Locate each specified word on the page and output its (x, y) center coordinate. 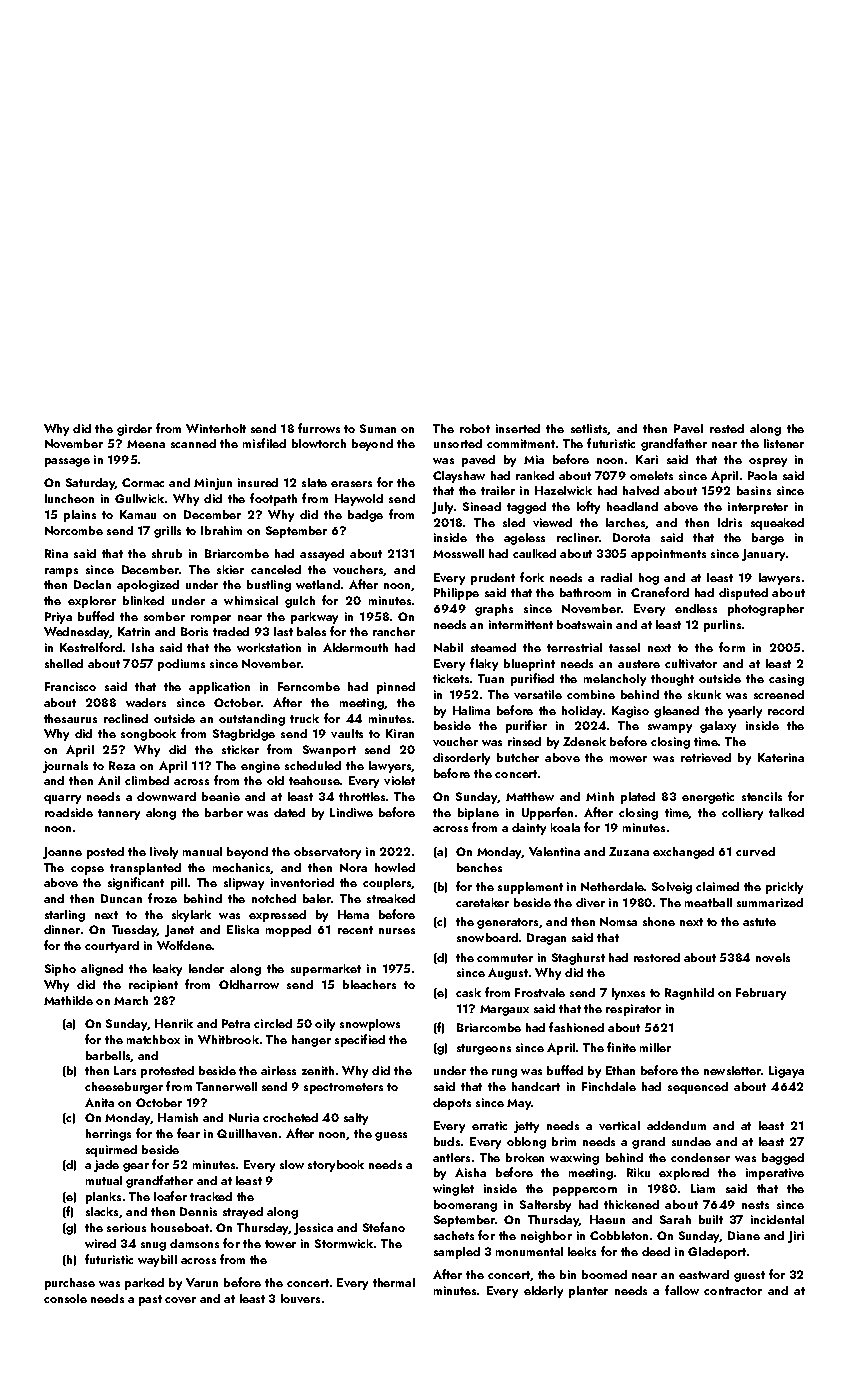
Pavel (688, 428)
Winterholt (216, 428)
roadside (69, 812)
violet (399, 780)
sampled (457, 1253)
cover (180, 1300)
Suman (378, 428)
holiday (582, 712)
